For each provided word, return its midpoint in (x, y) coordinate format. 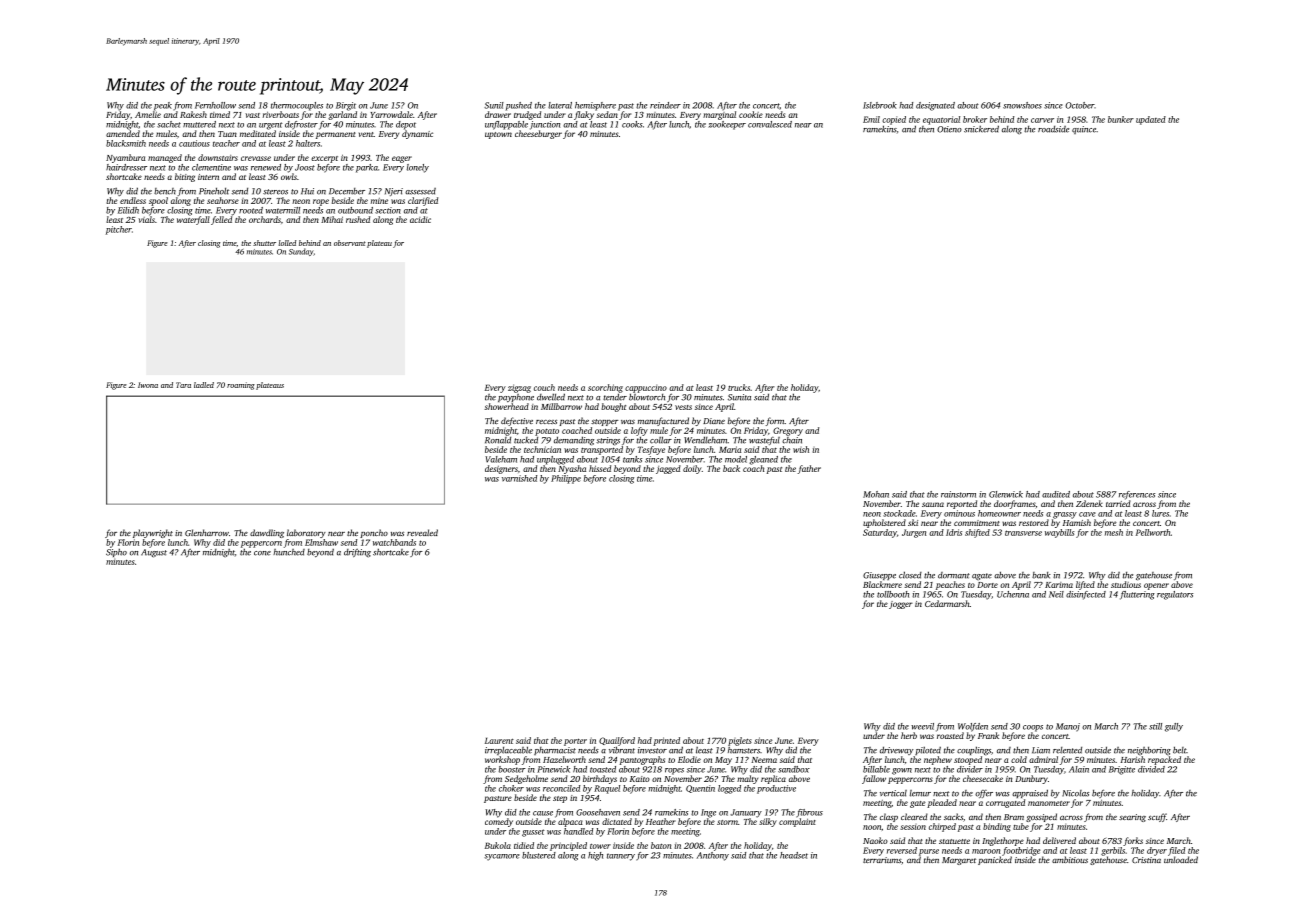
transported (602, 450)
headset (794, 855)
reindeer (665, 105)
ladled (204, 385)
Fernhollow (215, 105)
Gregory (788, 431)
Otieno (949, 129)
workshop (502, 760)
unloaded (1181, 859)
